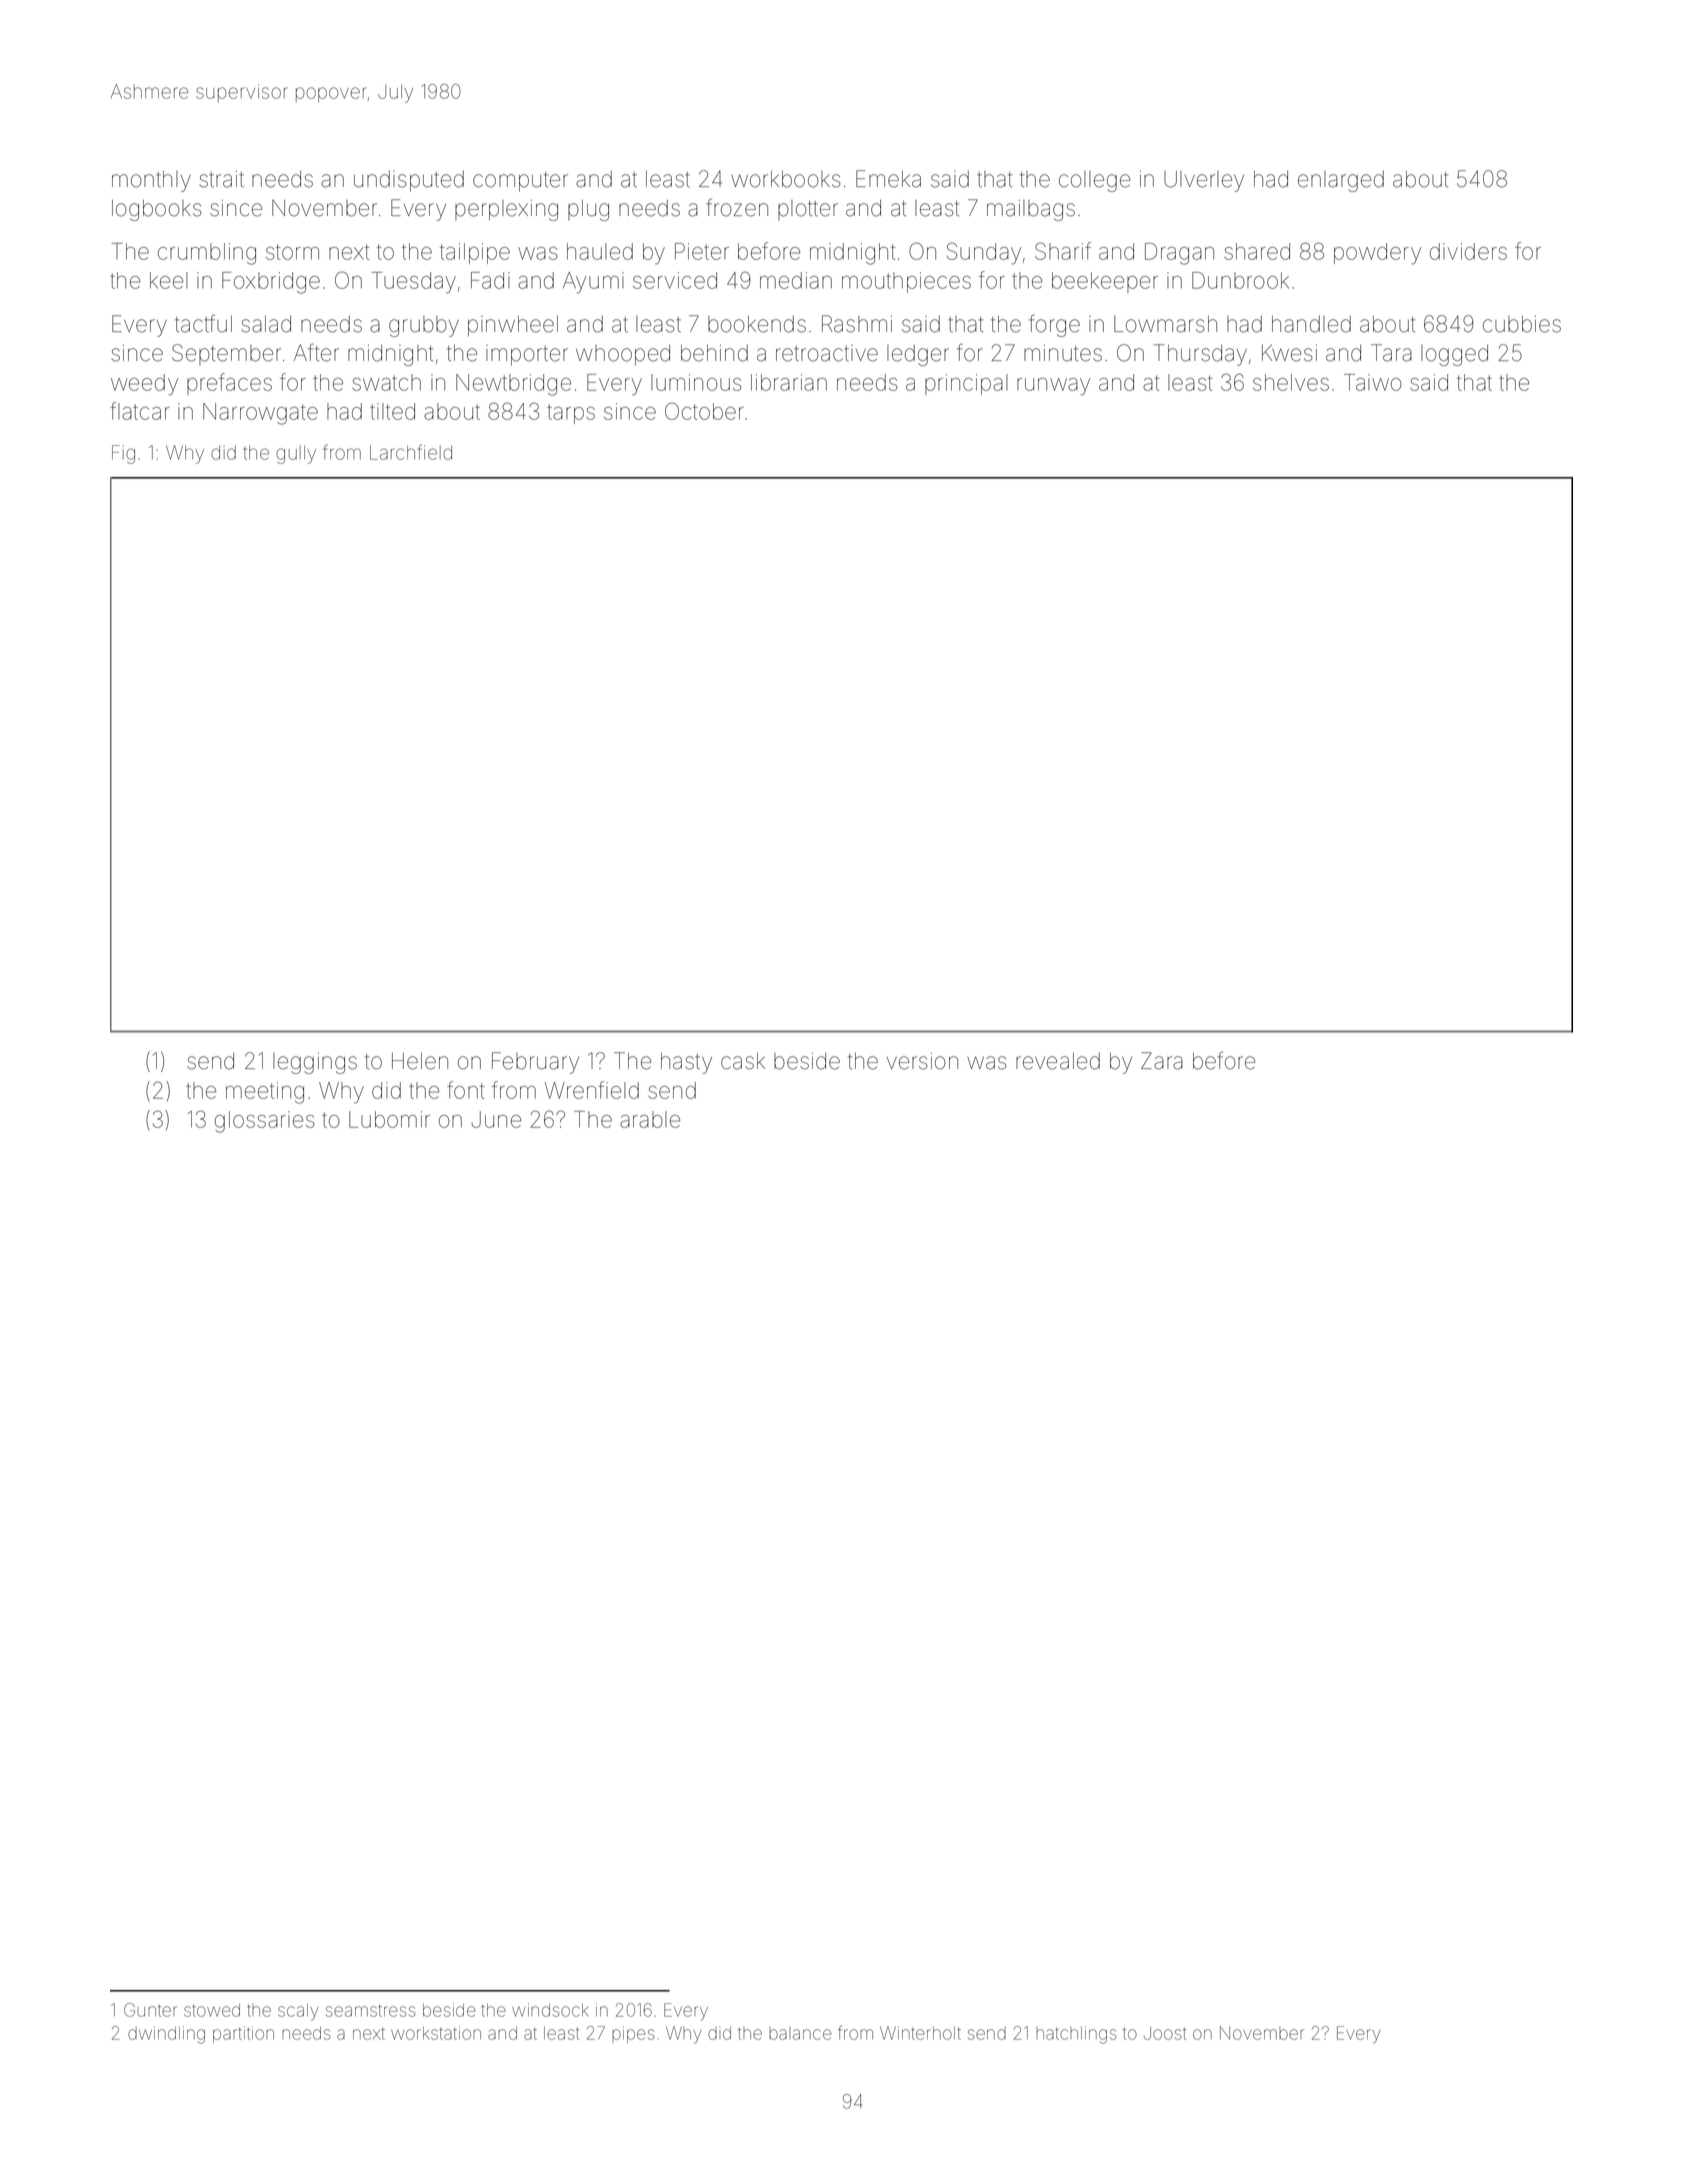 This page has width=1683, height=2178. Describe the element at coordinates (984, 253) in the page. I see `Sunday` at that location.
